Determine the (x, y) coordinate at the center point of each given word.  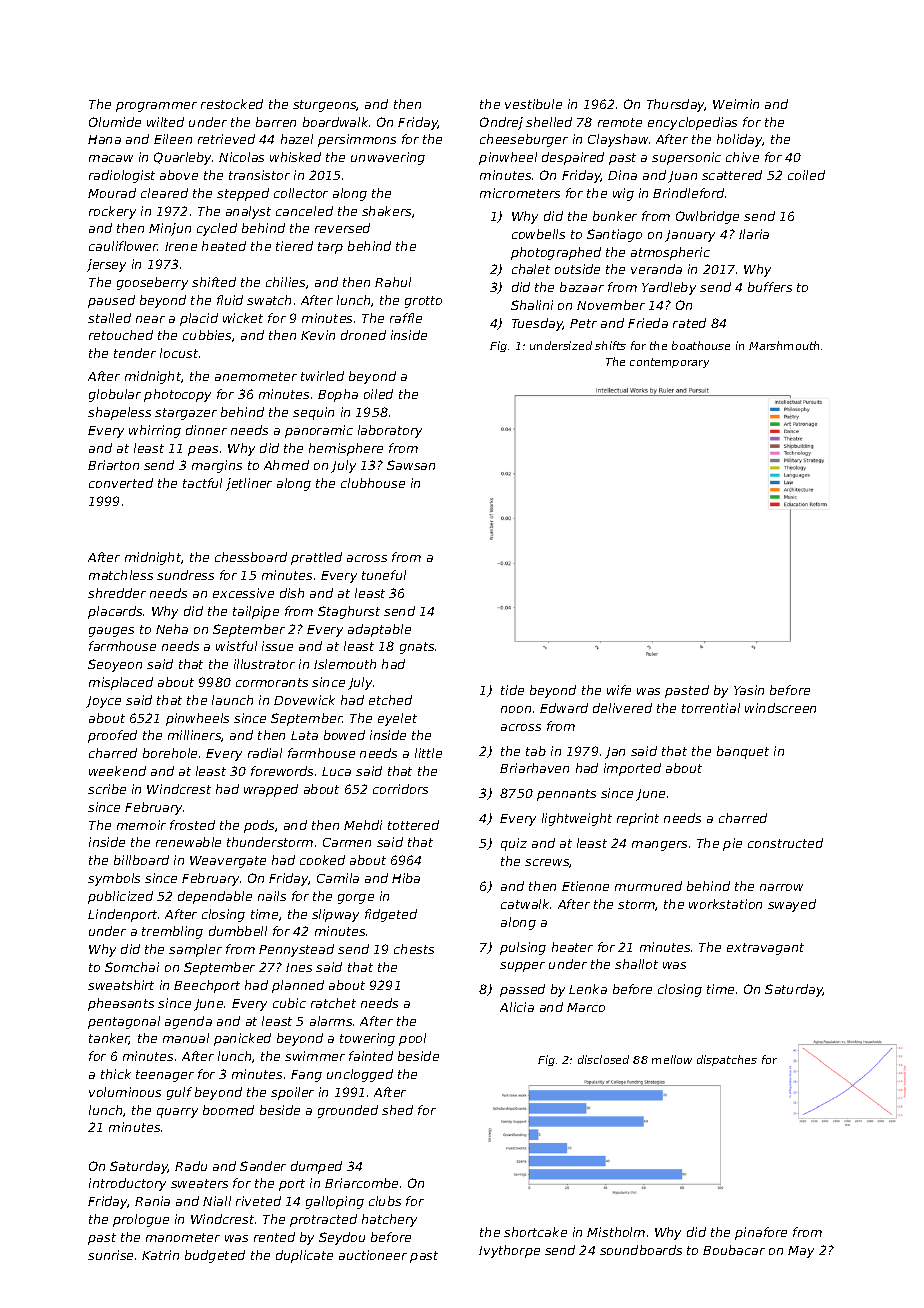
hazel (297, 139)
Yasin (749, 690)
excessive (243, 593)
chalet (531, 269)
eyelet (397, 719)
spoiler (292, 1093)
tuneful (384, 575)
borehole (170, 753)
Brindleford (688, 193)
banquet (743, 752)
